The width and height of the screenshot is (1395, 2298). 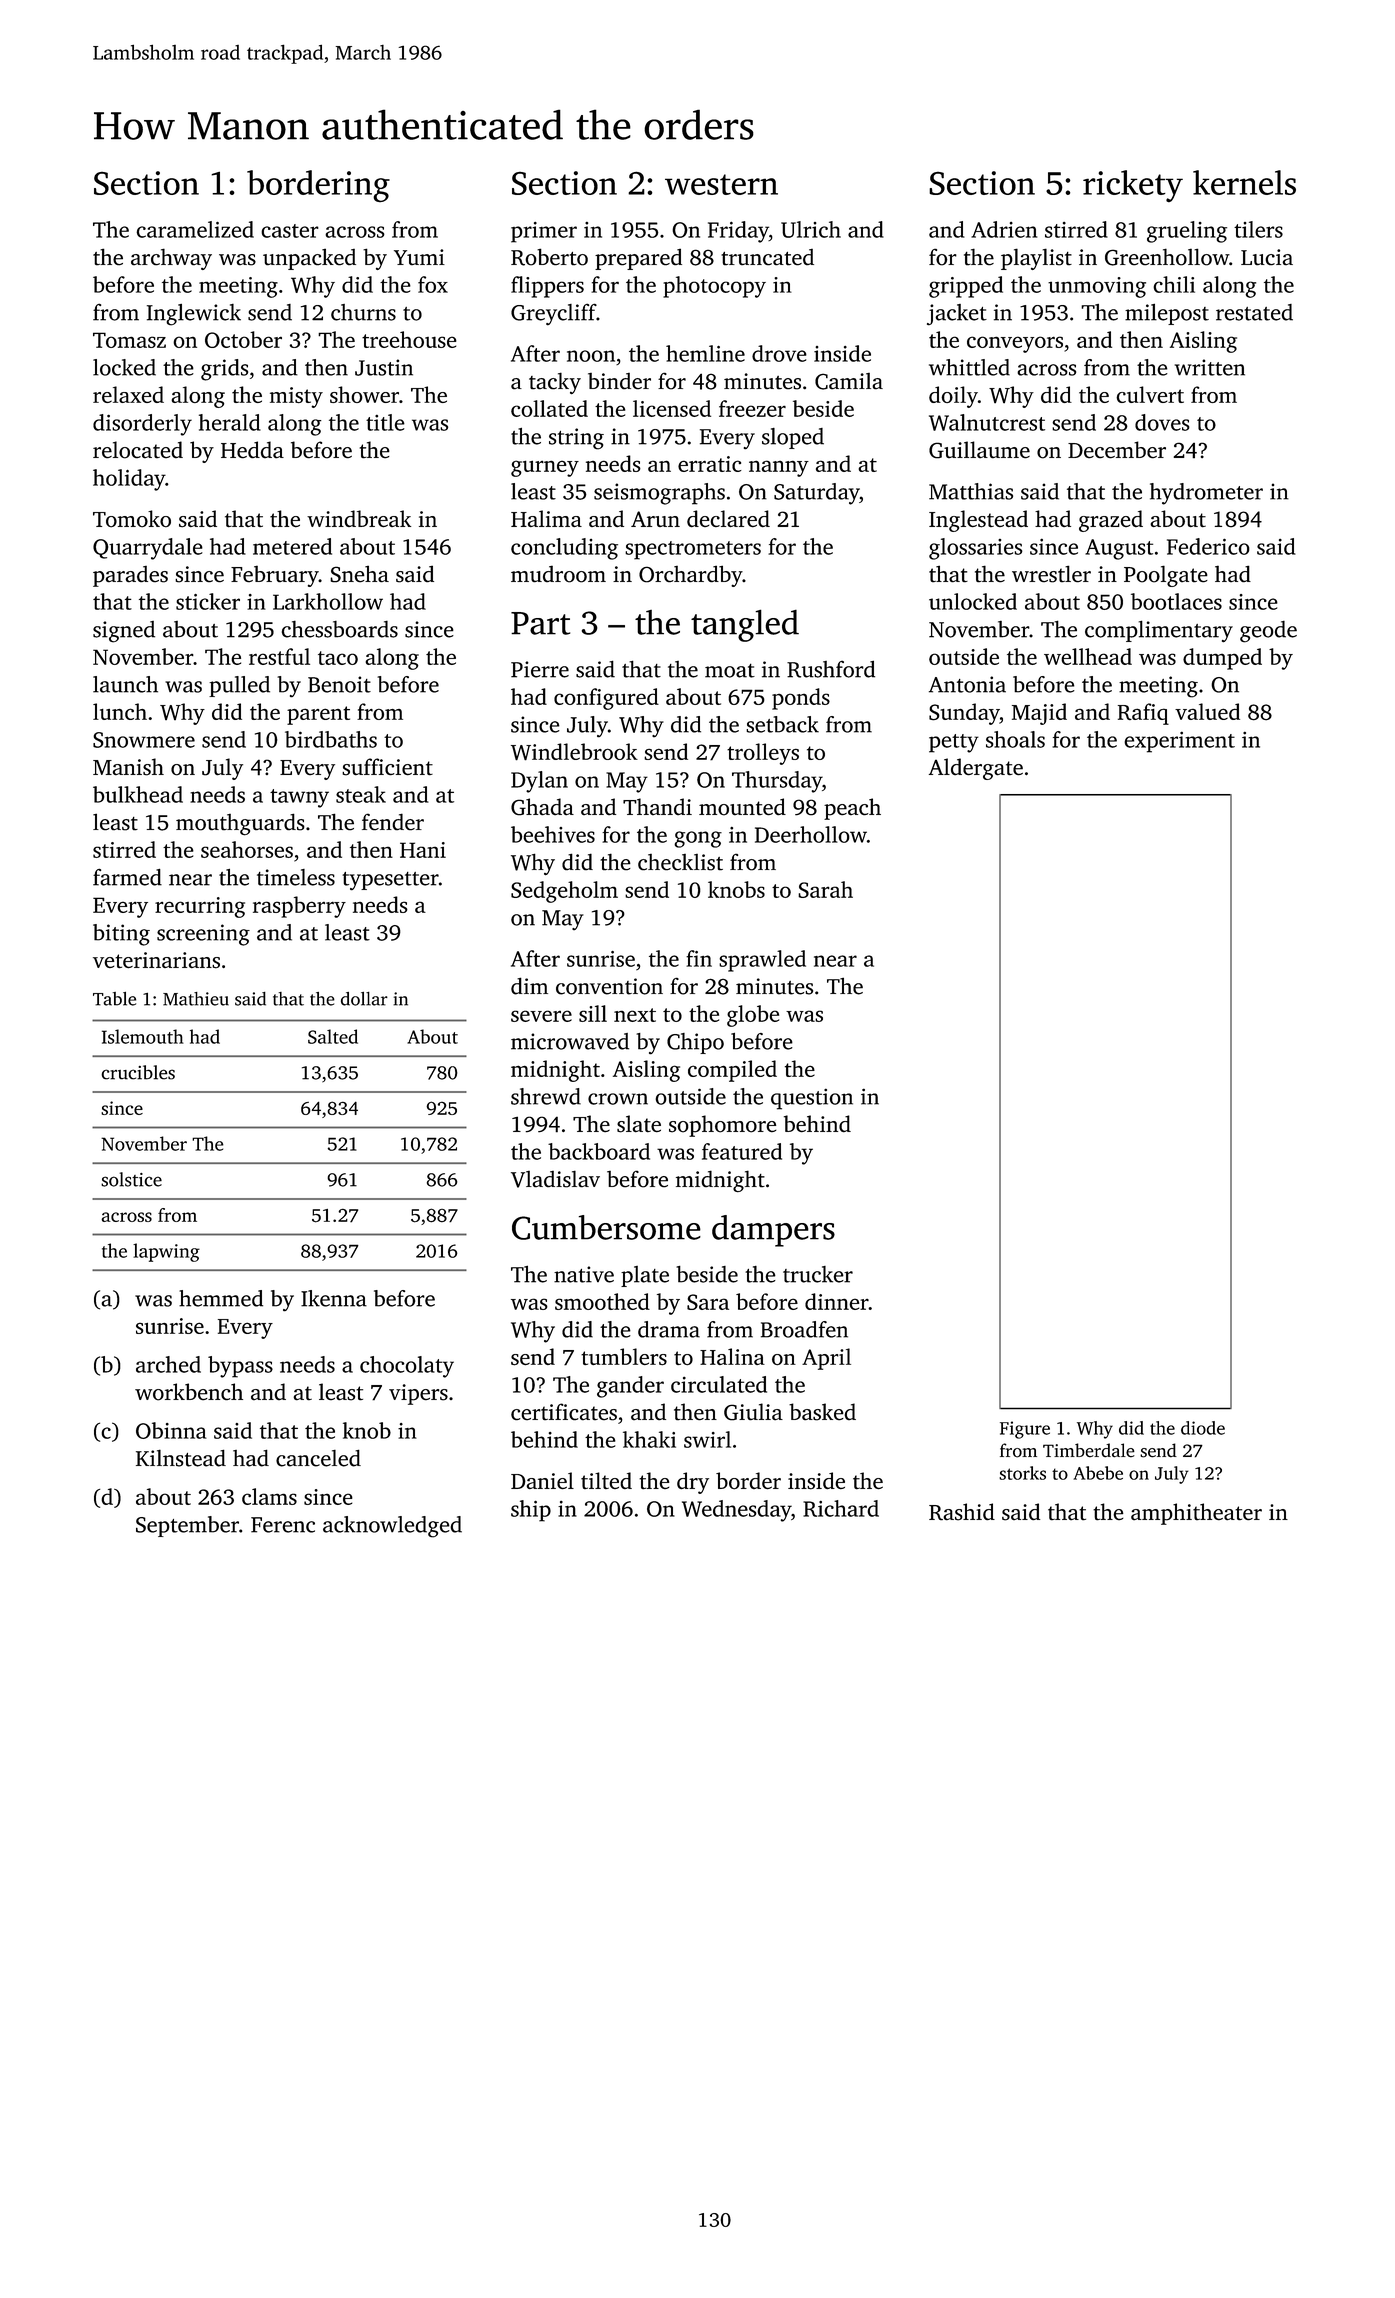 I want to click on caramelized, so click(x=195, y=229).
